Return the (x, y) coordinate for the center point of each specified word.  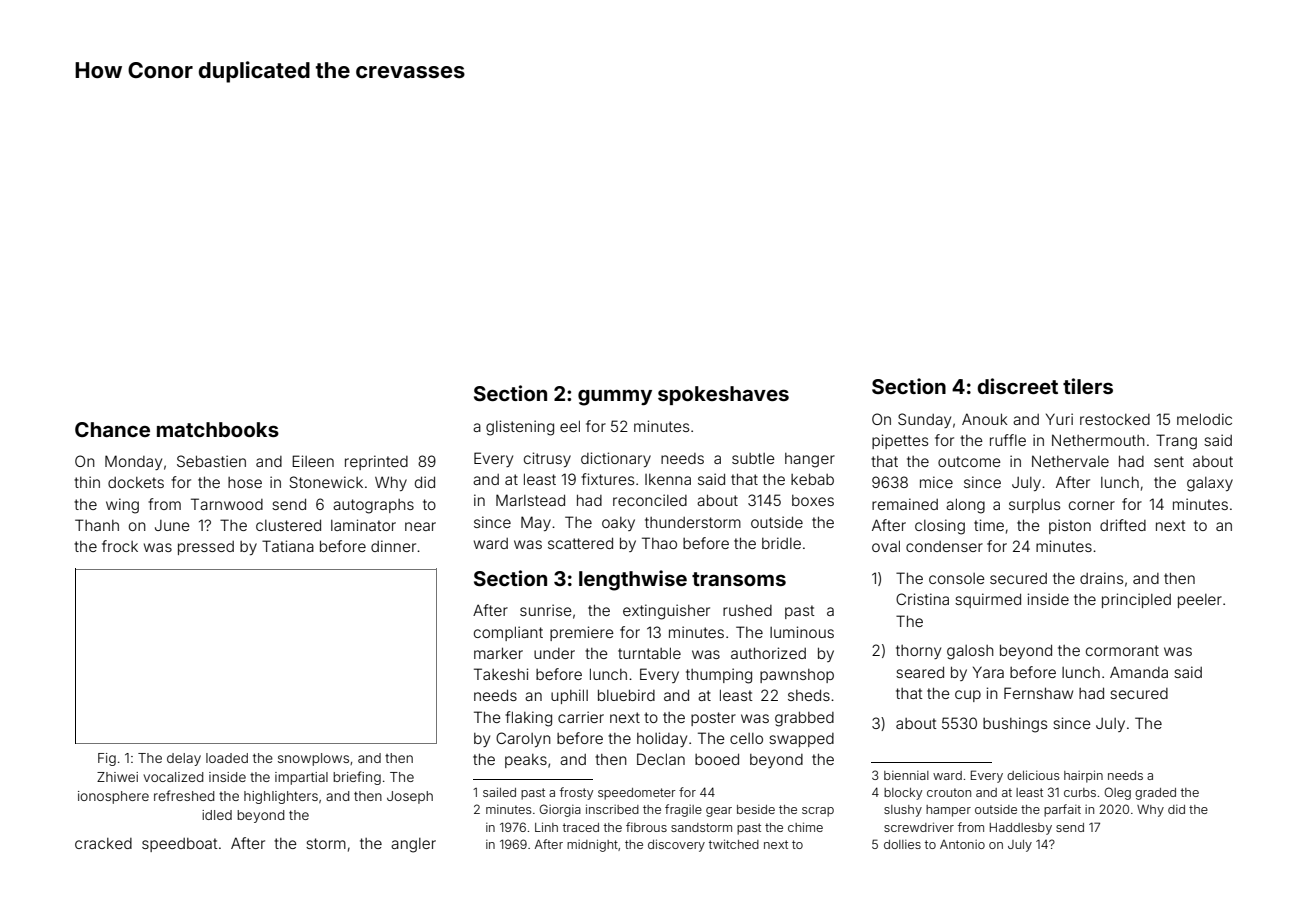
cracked (103, 843)
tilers (1088, 386)
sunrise (546, 610)
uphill (569, 696)
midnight (592, 845)
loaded (227, 758)
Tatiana (288, 546)
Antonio (962, 844)
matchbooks (218, 429)
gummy (615, 397)
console (957, 578)
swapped (801, 740)
